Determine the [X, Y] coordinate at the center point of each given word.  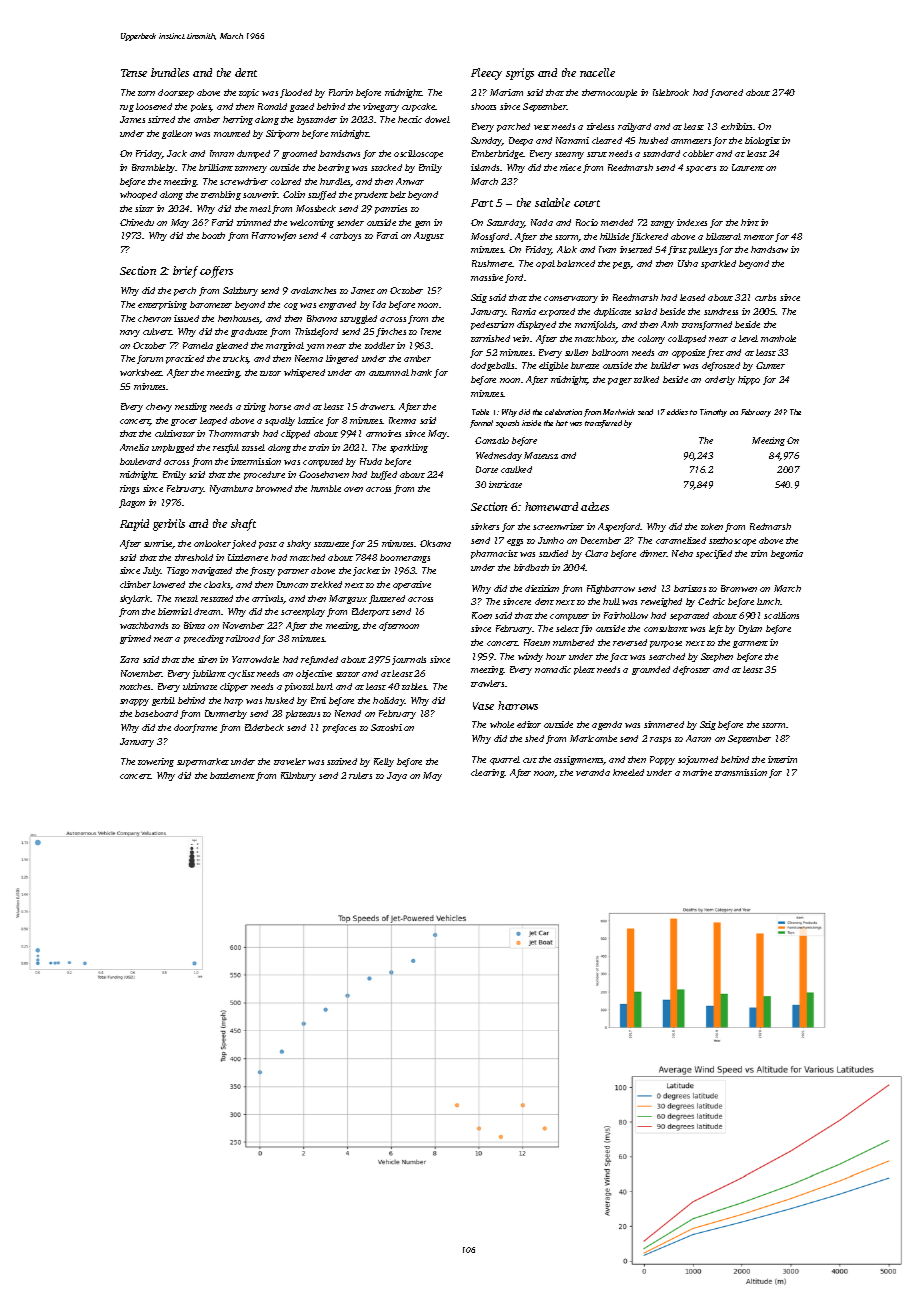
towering [156, 762]
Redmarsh [770, 526]
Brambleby [154, 168]
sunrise [158, 544]
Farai [387, 235]
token [712, 526]
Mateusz [541, 455]
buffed [384, 475]
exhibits [736, 126]
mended [617, 222]
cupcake [419, 107]
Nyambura [231, 489]
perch [185, 291]
